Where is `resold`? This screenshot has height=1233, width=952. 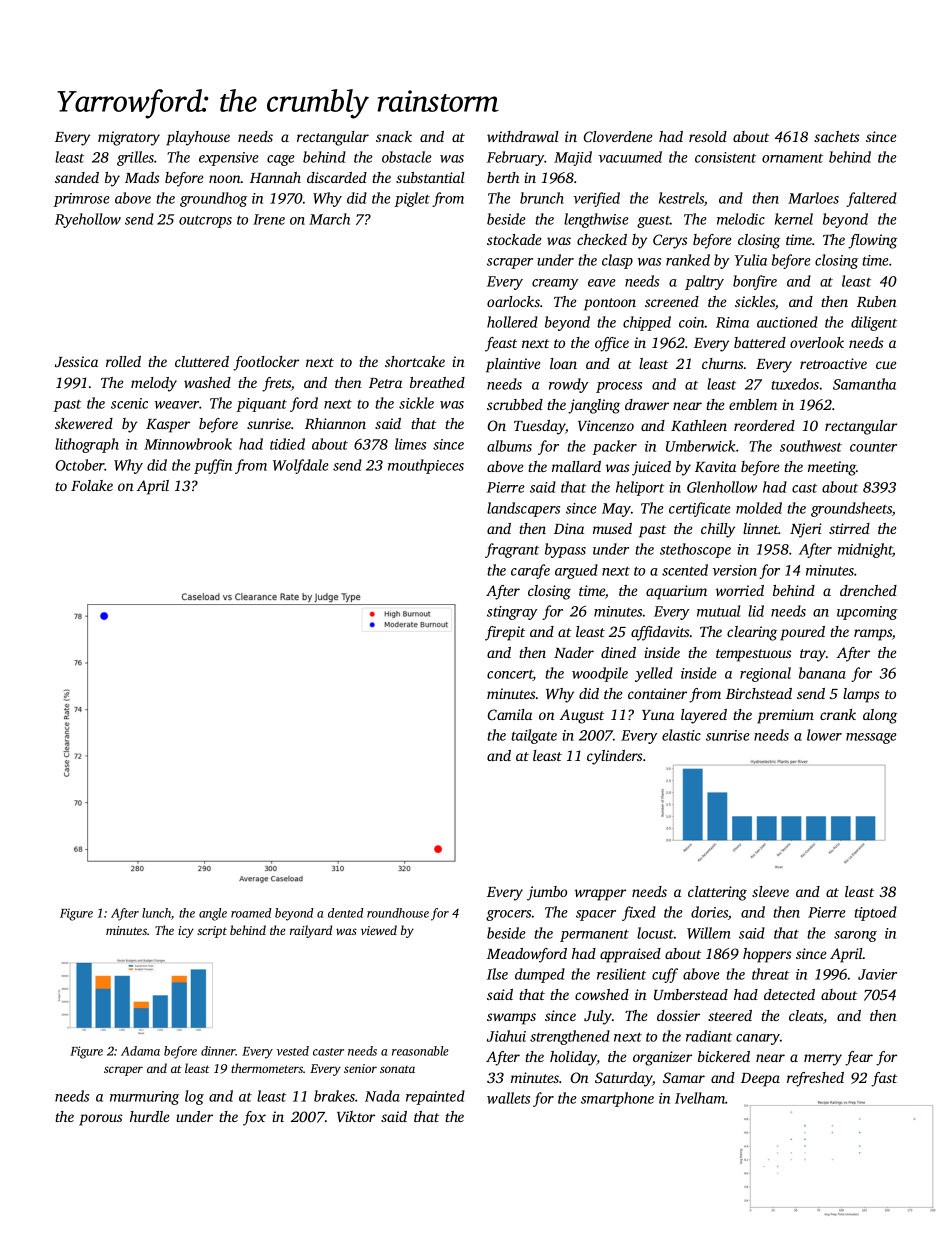 resold is located at coordinates (708, 136).
